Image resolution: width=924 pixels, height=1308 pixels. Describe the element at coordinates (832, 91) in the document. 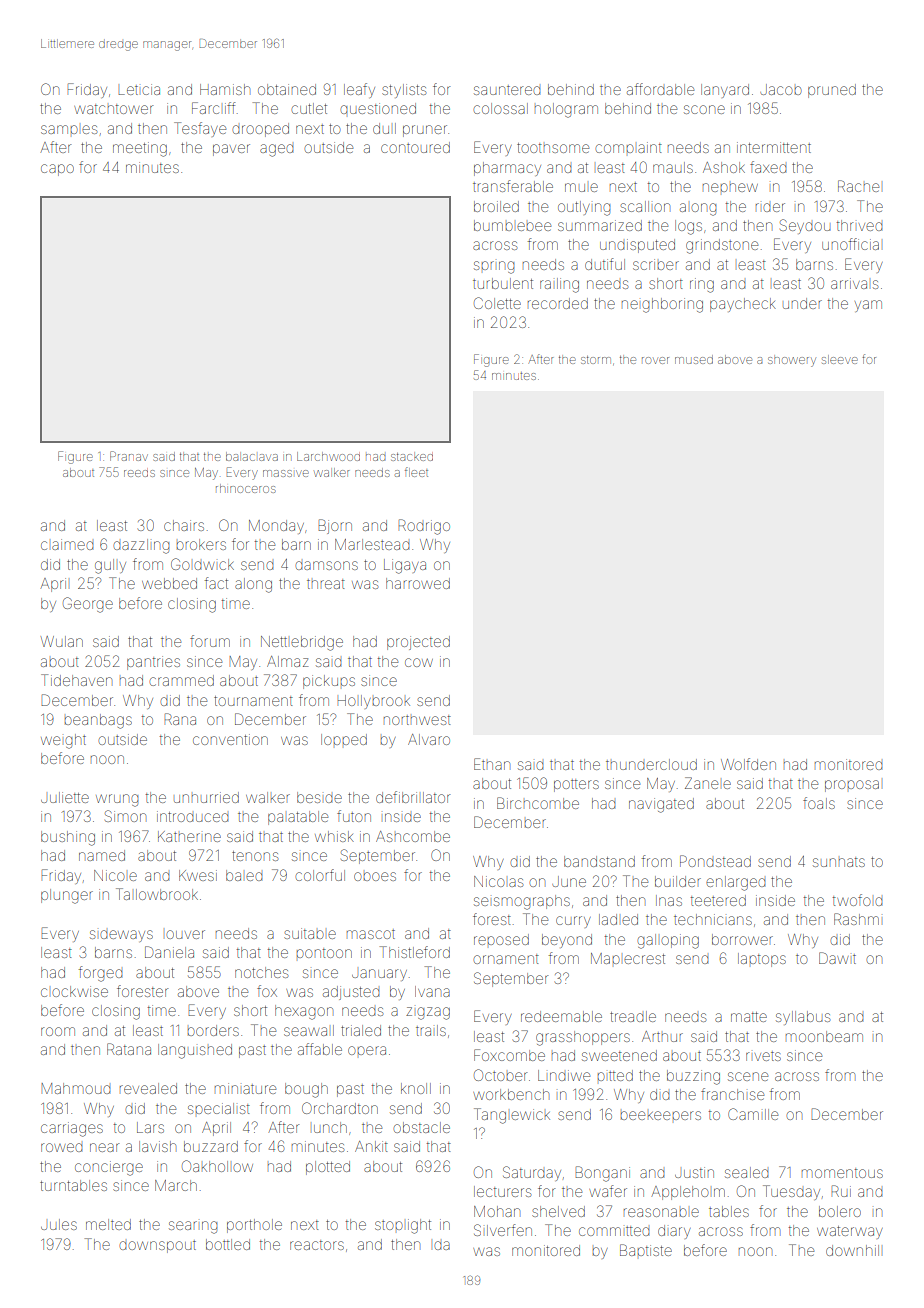

I see `pruned` at that location.
